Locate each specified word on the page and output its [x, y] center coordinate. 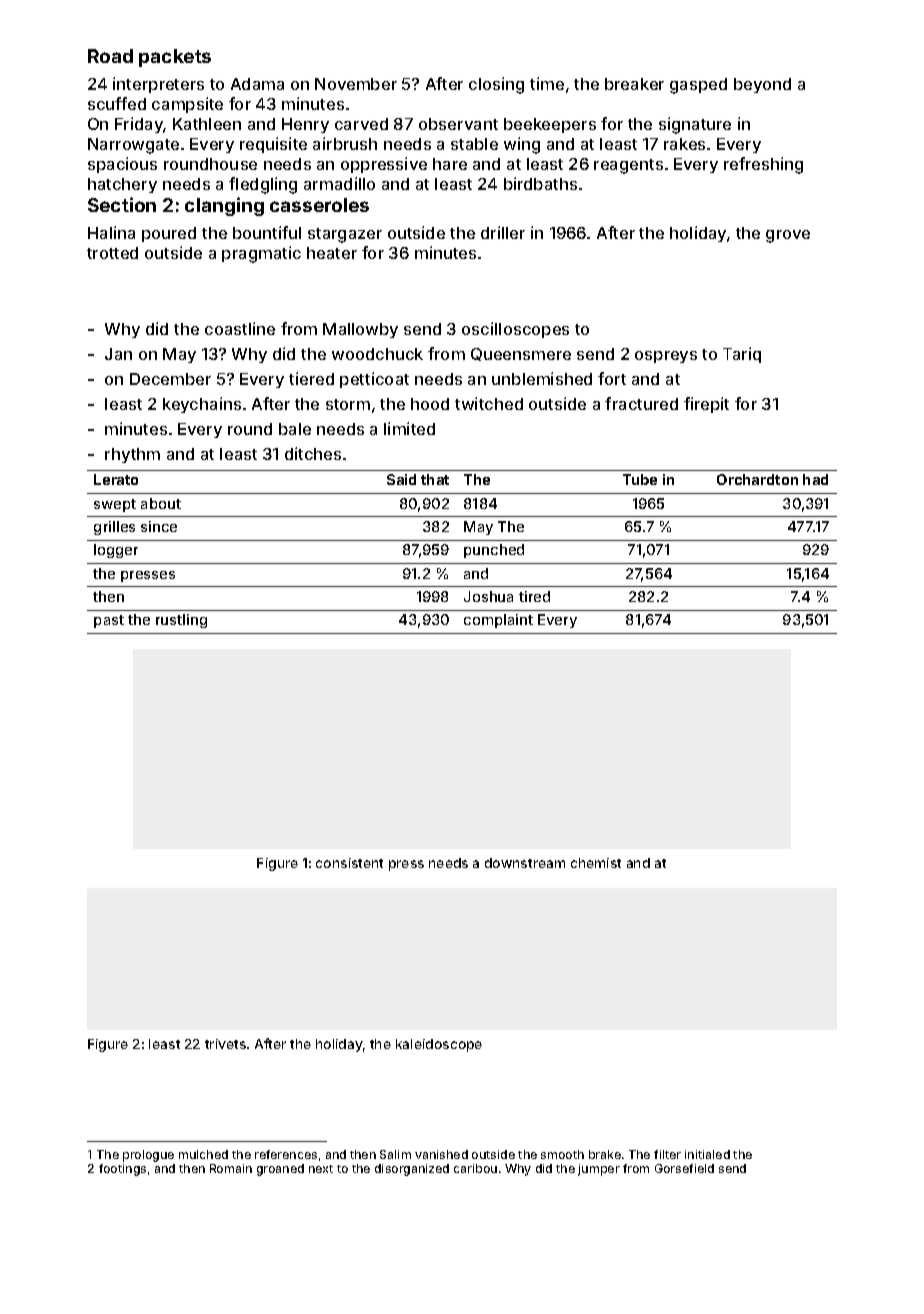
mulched [203, 1154]
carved [361, 124]
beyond [762, 85]
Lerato [116, 479]
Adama [257, 84]
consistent [349, 863]
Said [401, 479]
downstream [525, 863]
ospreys [666, 357]
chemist [596, 863]
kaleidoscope [439, 1045]
